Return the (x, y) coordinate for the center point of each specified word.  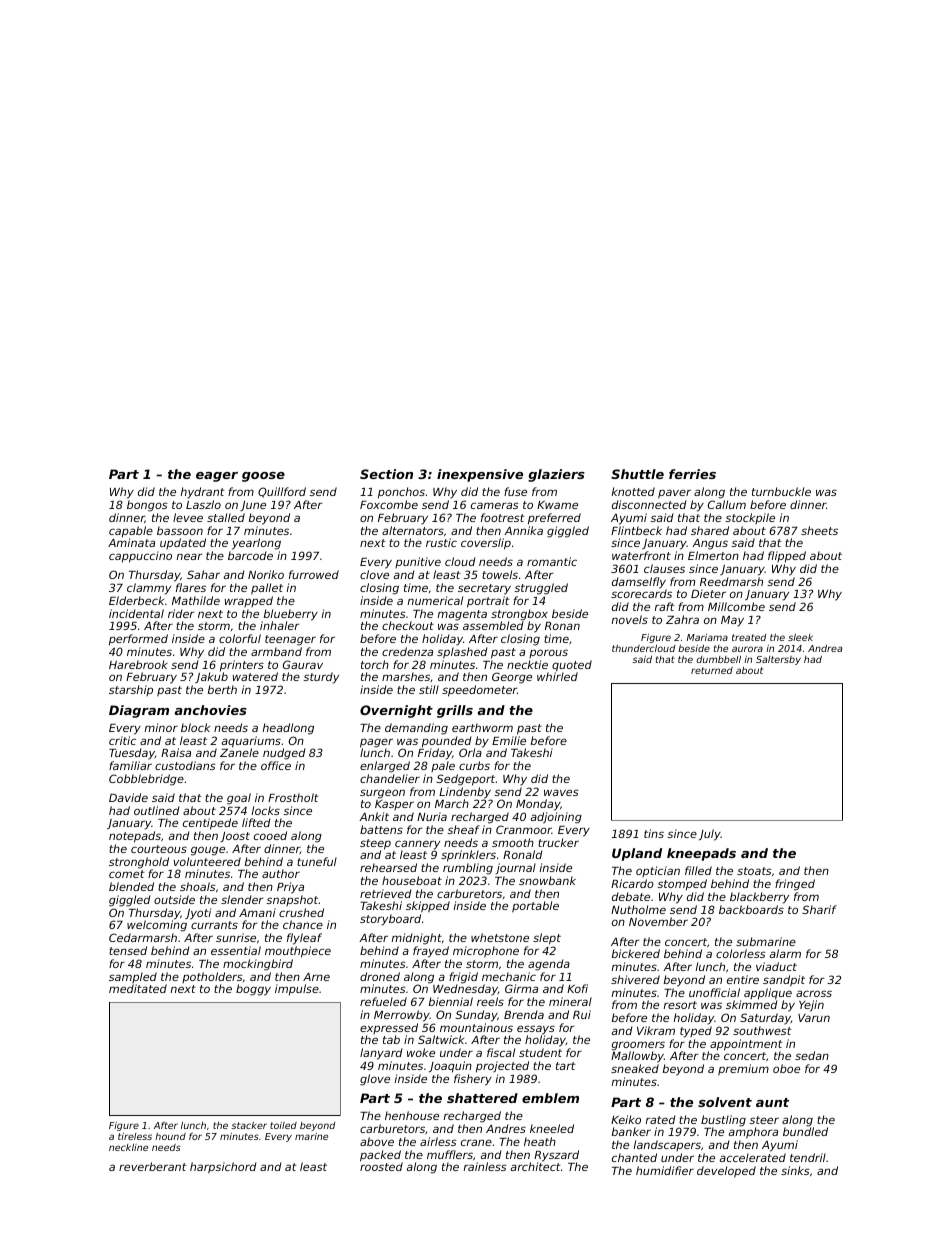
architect (536, 1166)
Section (386, 474)
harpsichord (223, 1168)
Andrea (825, 648)
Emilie (509, 740)
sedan (812, 1055)
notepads (135, 837)
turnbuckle (781, 491)
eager (217, 477)
